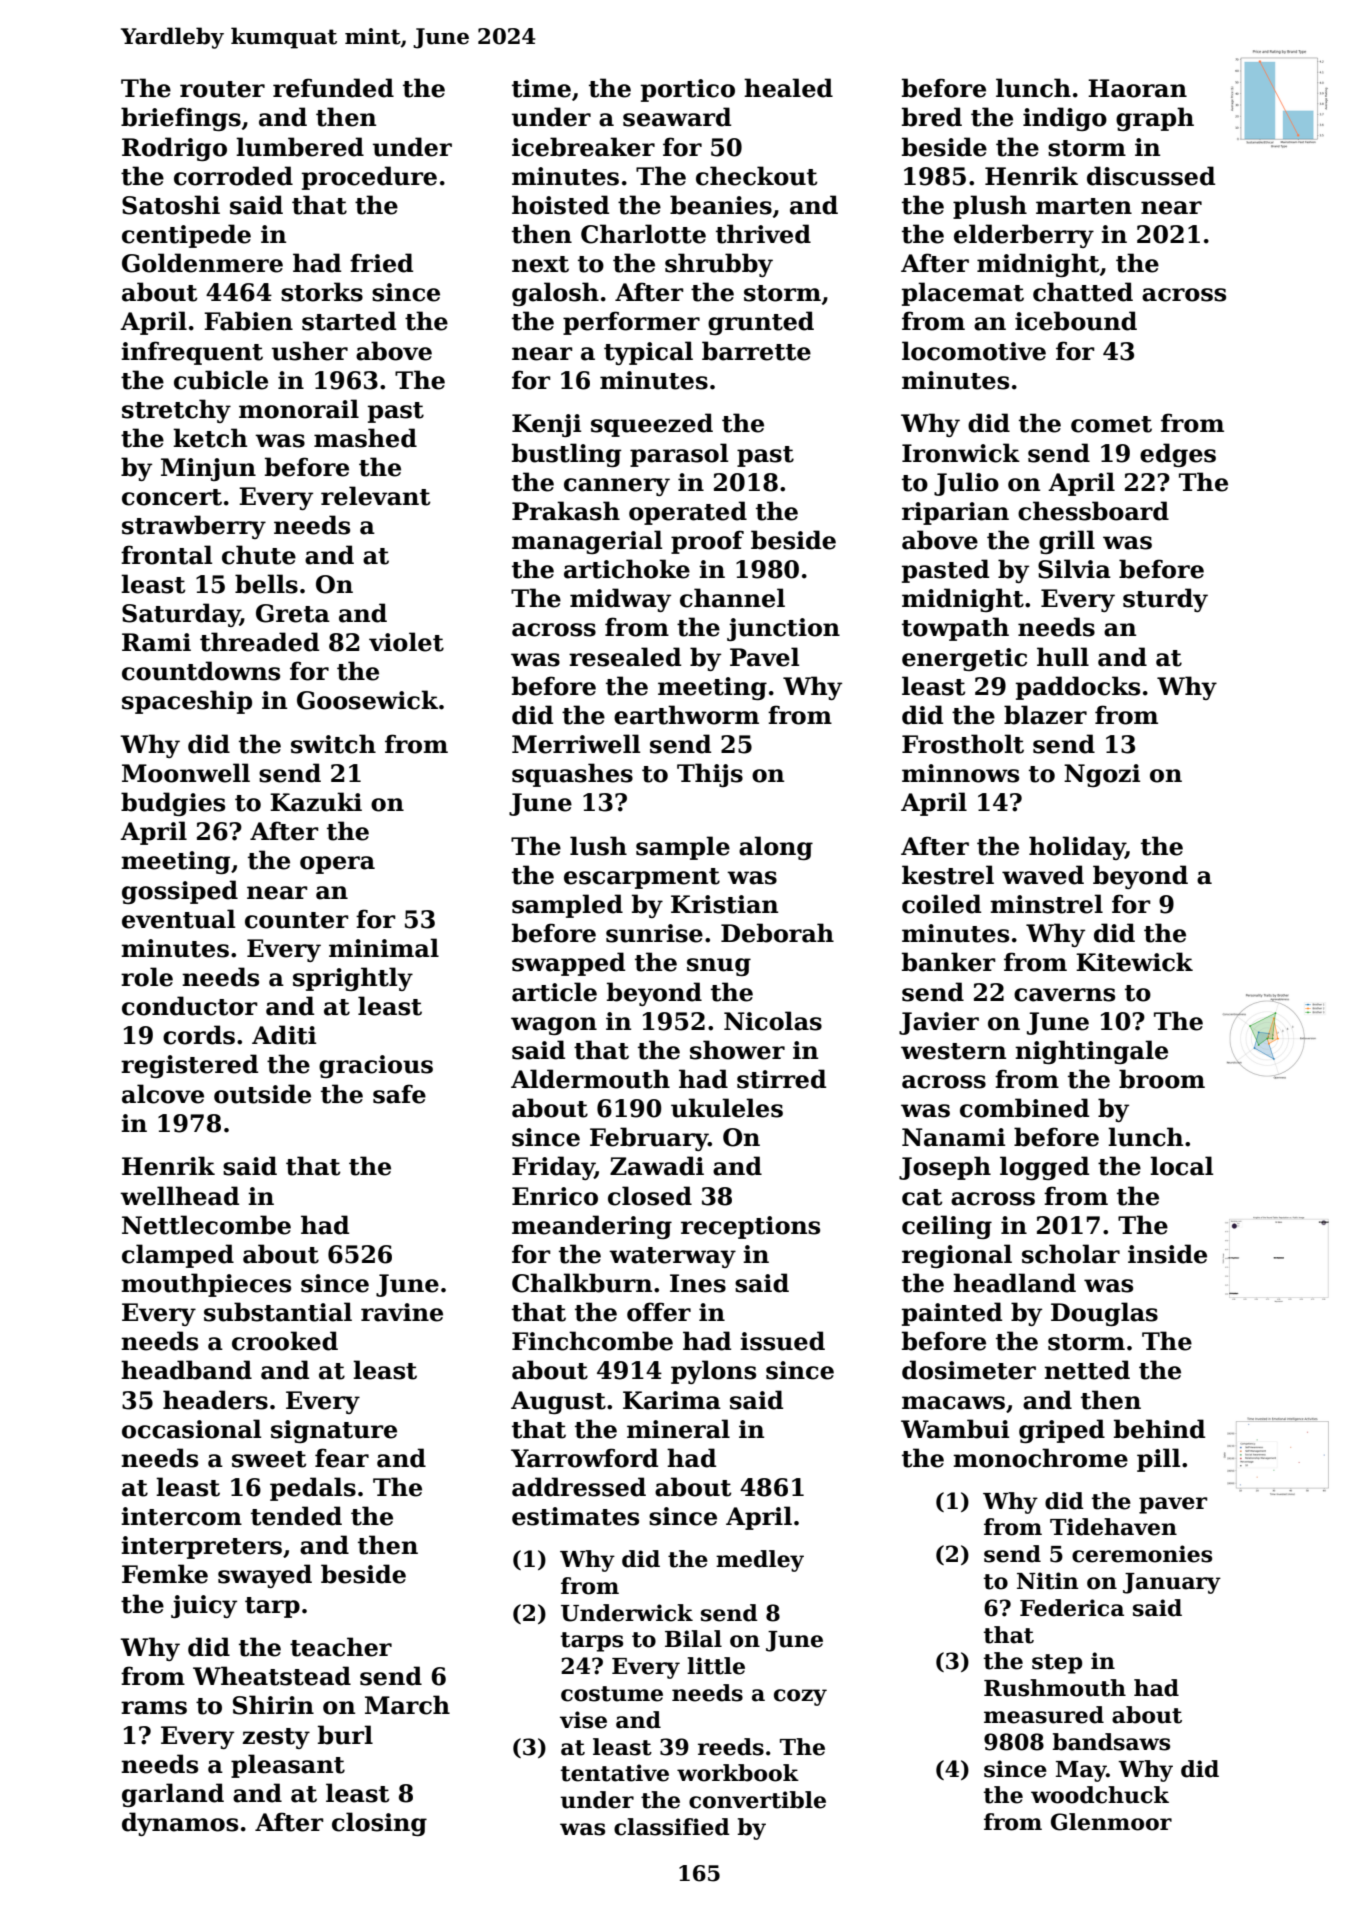 The image size is (1354, 1915). What do you see at coordinates (406, 642) in the document?
I see `violet` at bounding box center [406, 642].
